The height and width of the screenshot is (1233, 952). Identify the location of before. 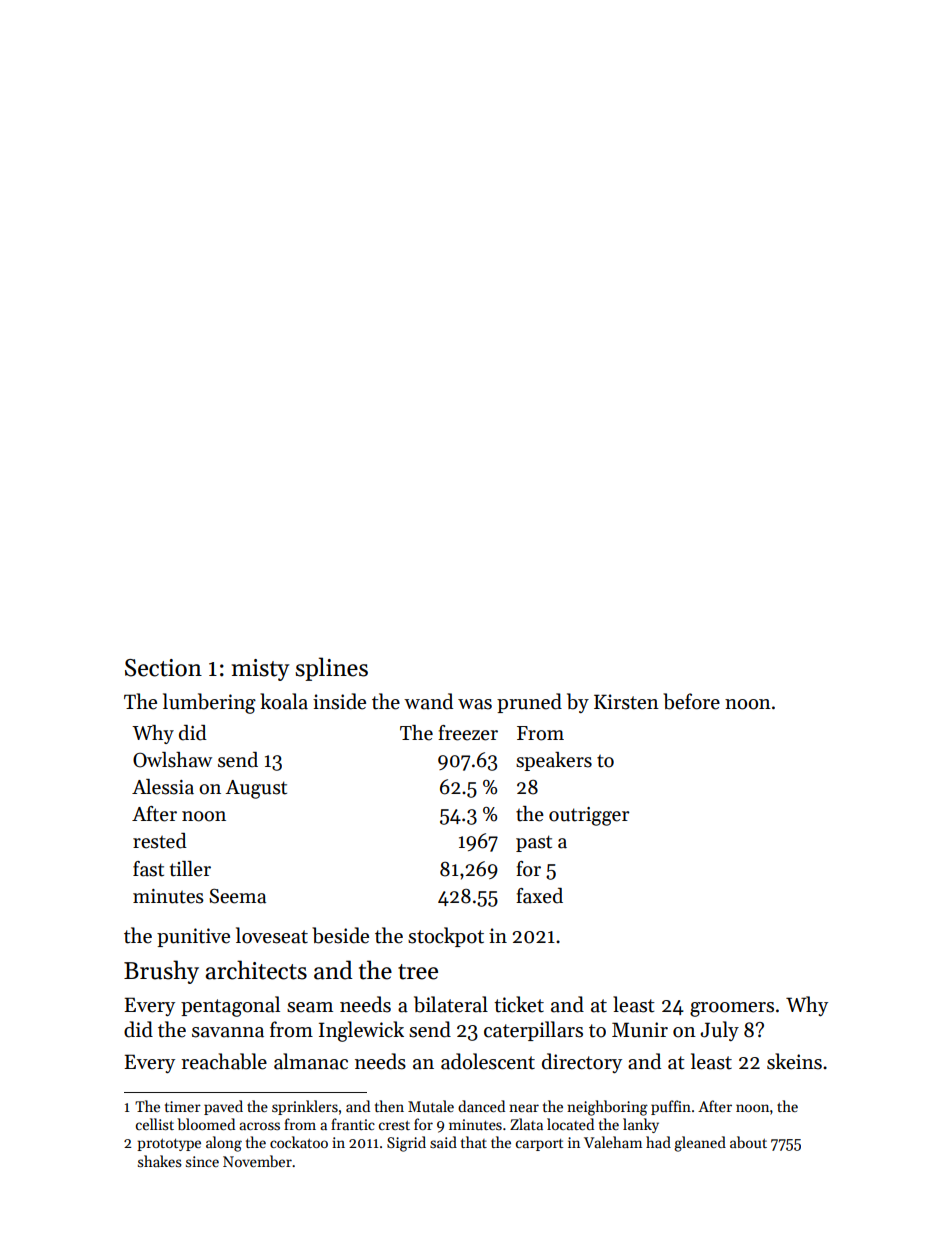
(691, 701).
